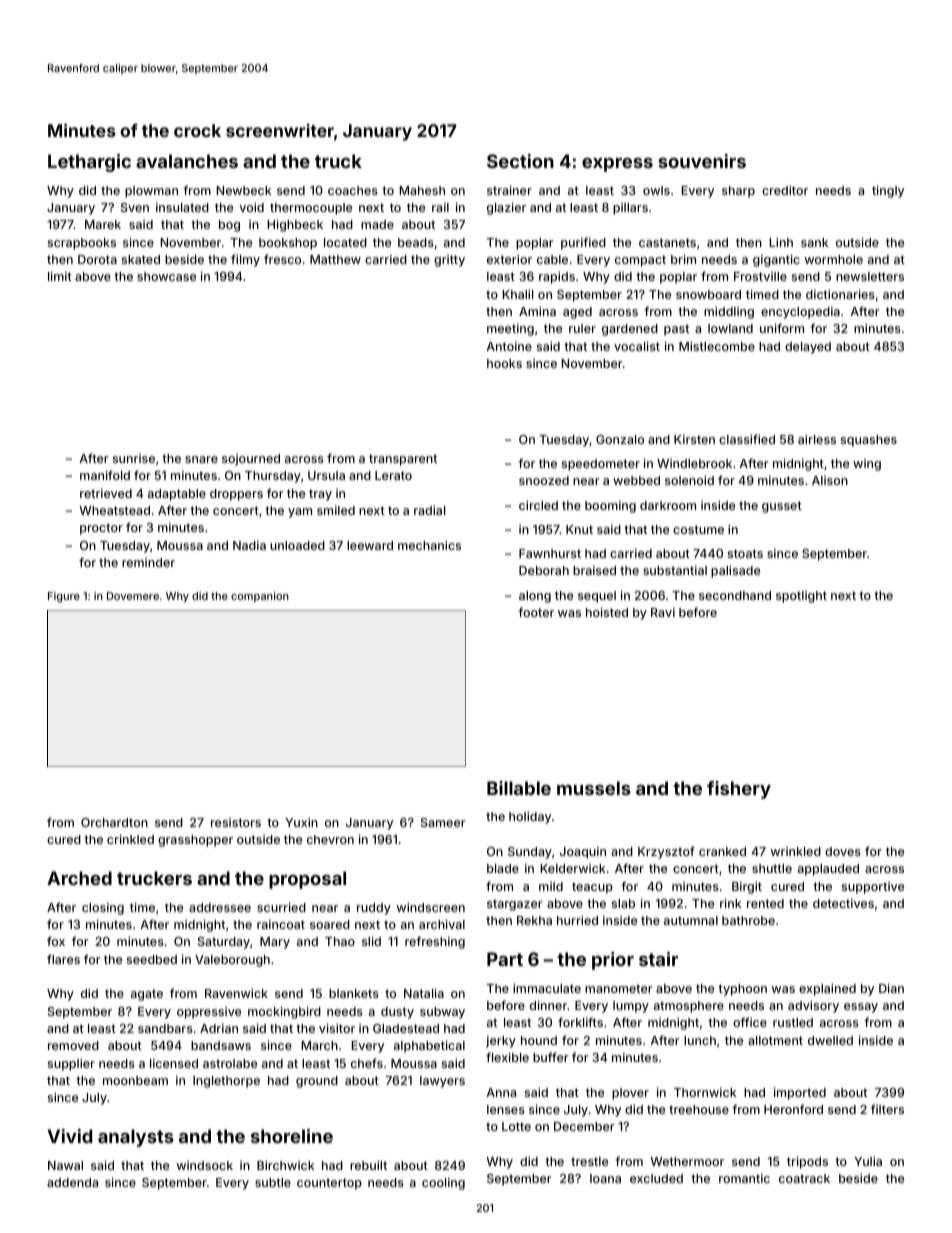 This screenshot has width=952, height=1233. Describe the element at coordinates (510, 329) in the screenshot. I see `meeting` at that location.
